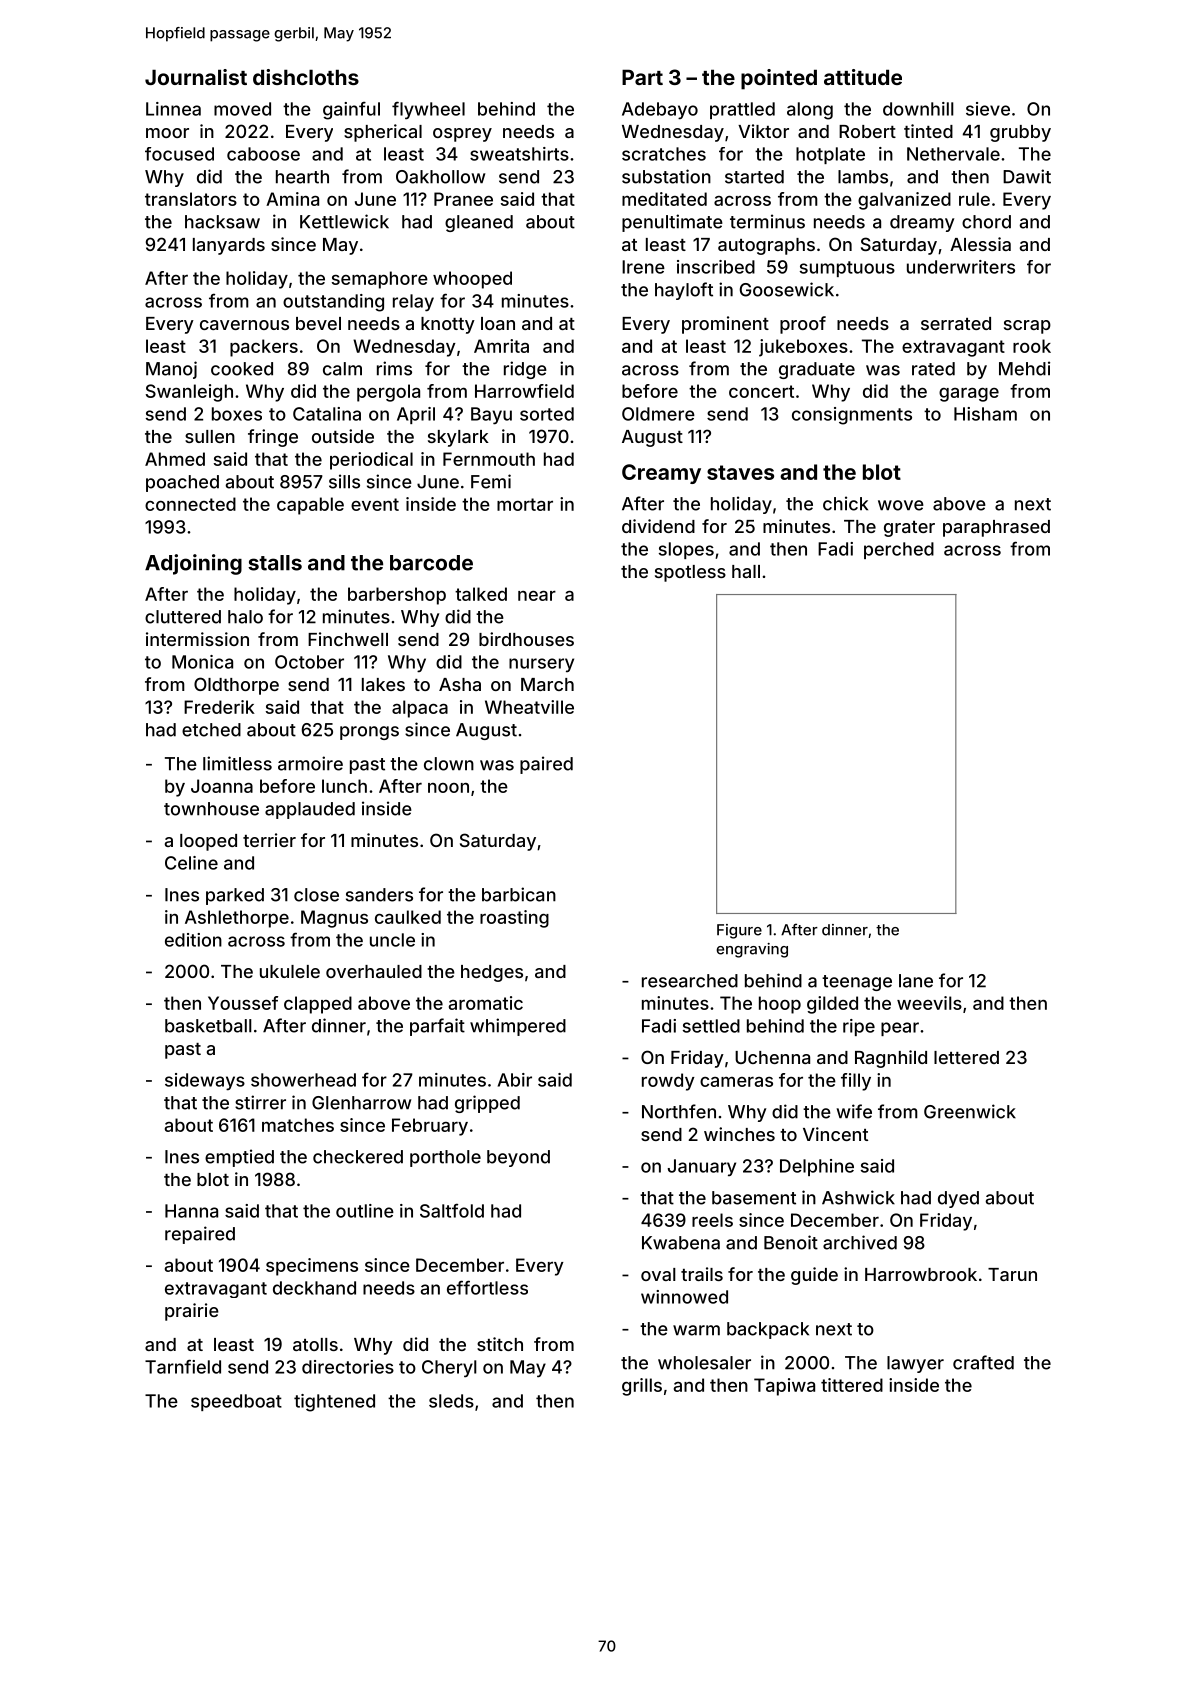 Image resolution: width=1196 pixels, height=1691 pixels. What do you see at coordinates (245, 617) in the screenshot?
I see `halo` at bounding box center [245, 617].
